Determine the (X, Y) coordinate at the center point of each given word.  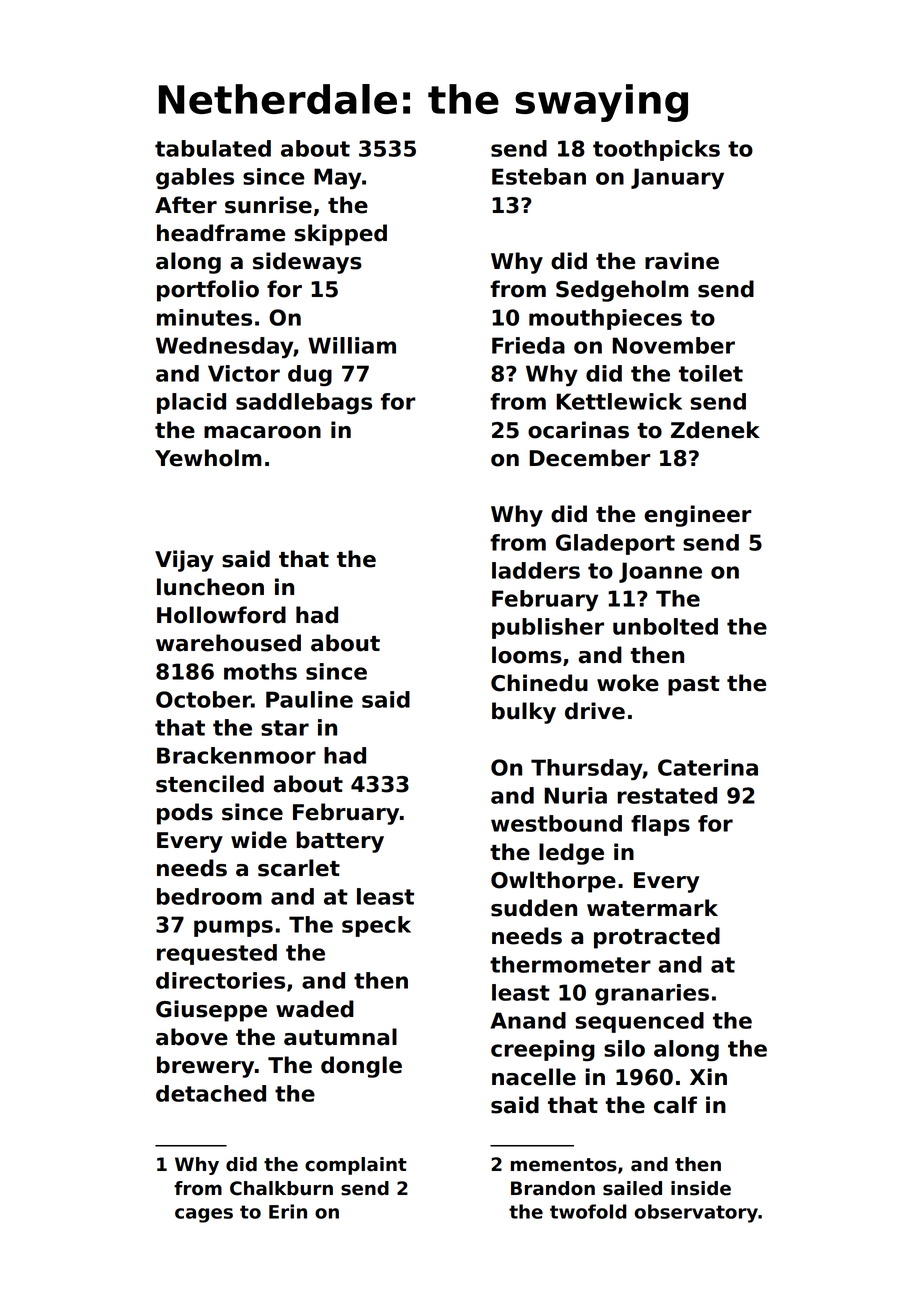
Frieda (528, 345)
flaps (660, 825)
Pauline (309, 699)
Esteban (539, 176)
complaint (356, 1166)
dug (310, 375)
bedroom (209, 896)
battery (340, 842)
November (673, 345)
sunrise (268, 205)
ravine (682, 261)
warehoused (228, 643)
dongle (361, 1067)
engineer (697, 516)
